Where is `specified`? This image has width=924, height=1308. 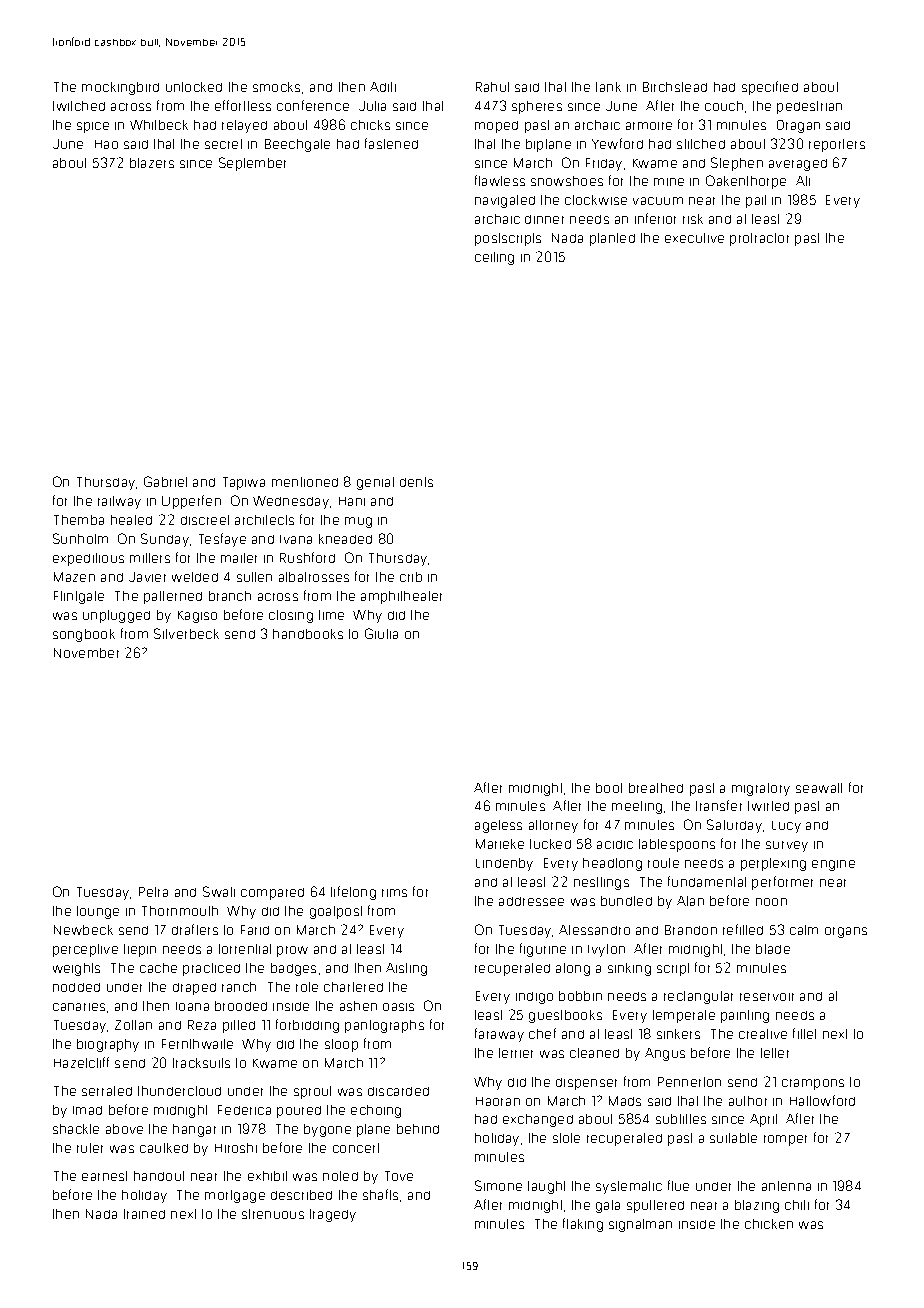
specified is located at coordinates (770, 88).
